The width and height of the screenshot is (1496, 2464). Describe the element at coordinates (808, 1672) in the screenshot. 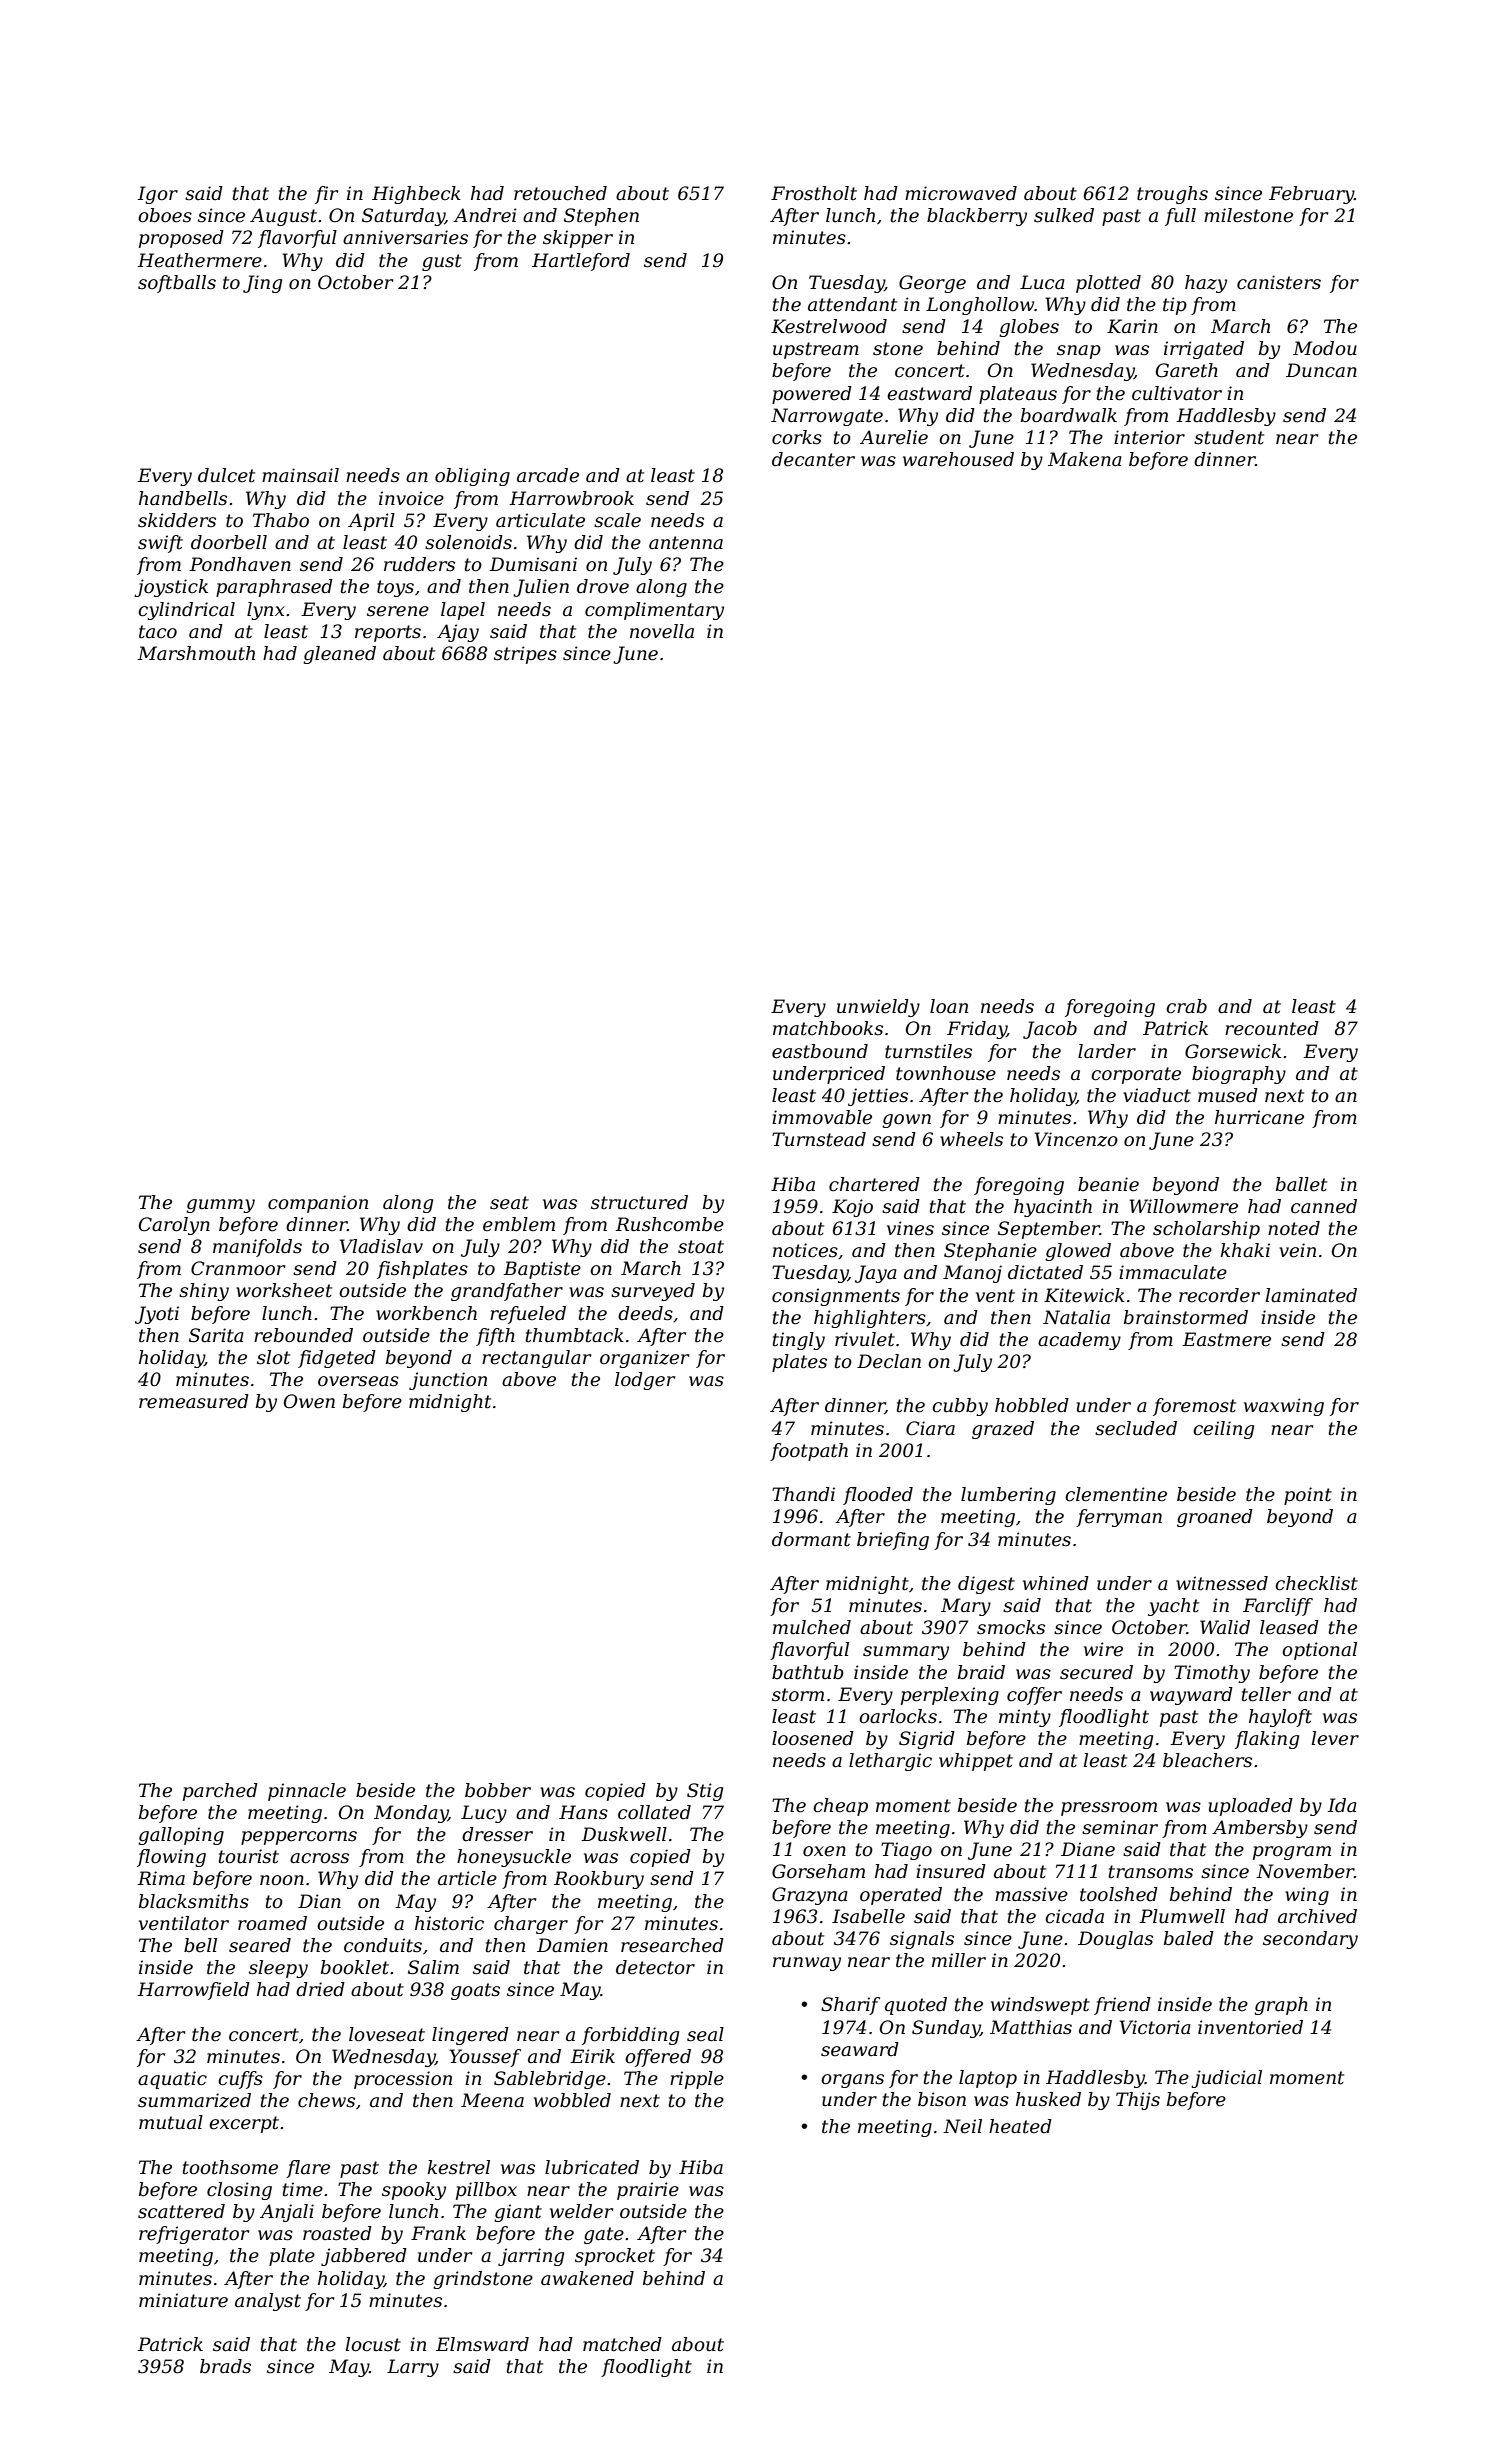

I see `bathtub` at that location.
